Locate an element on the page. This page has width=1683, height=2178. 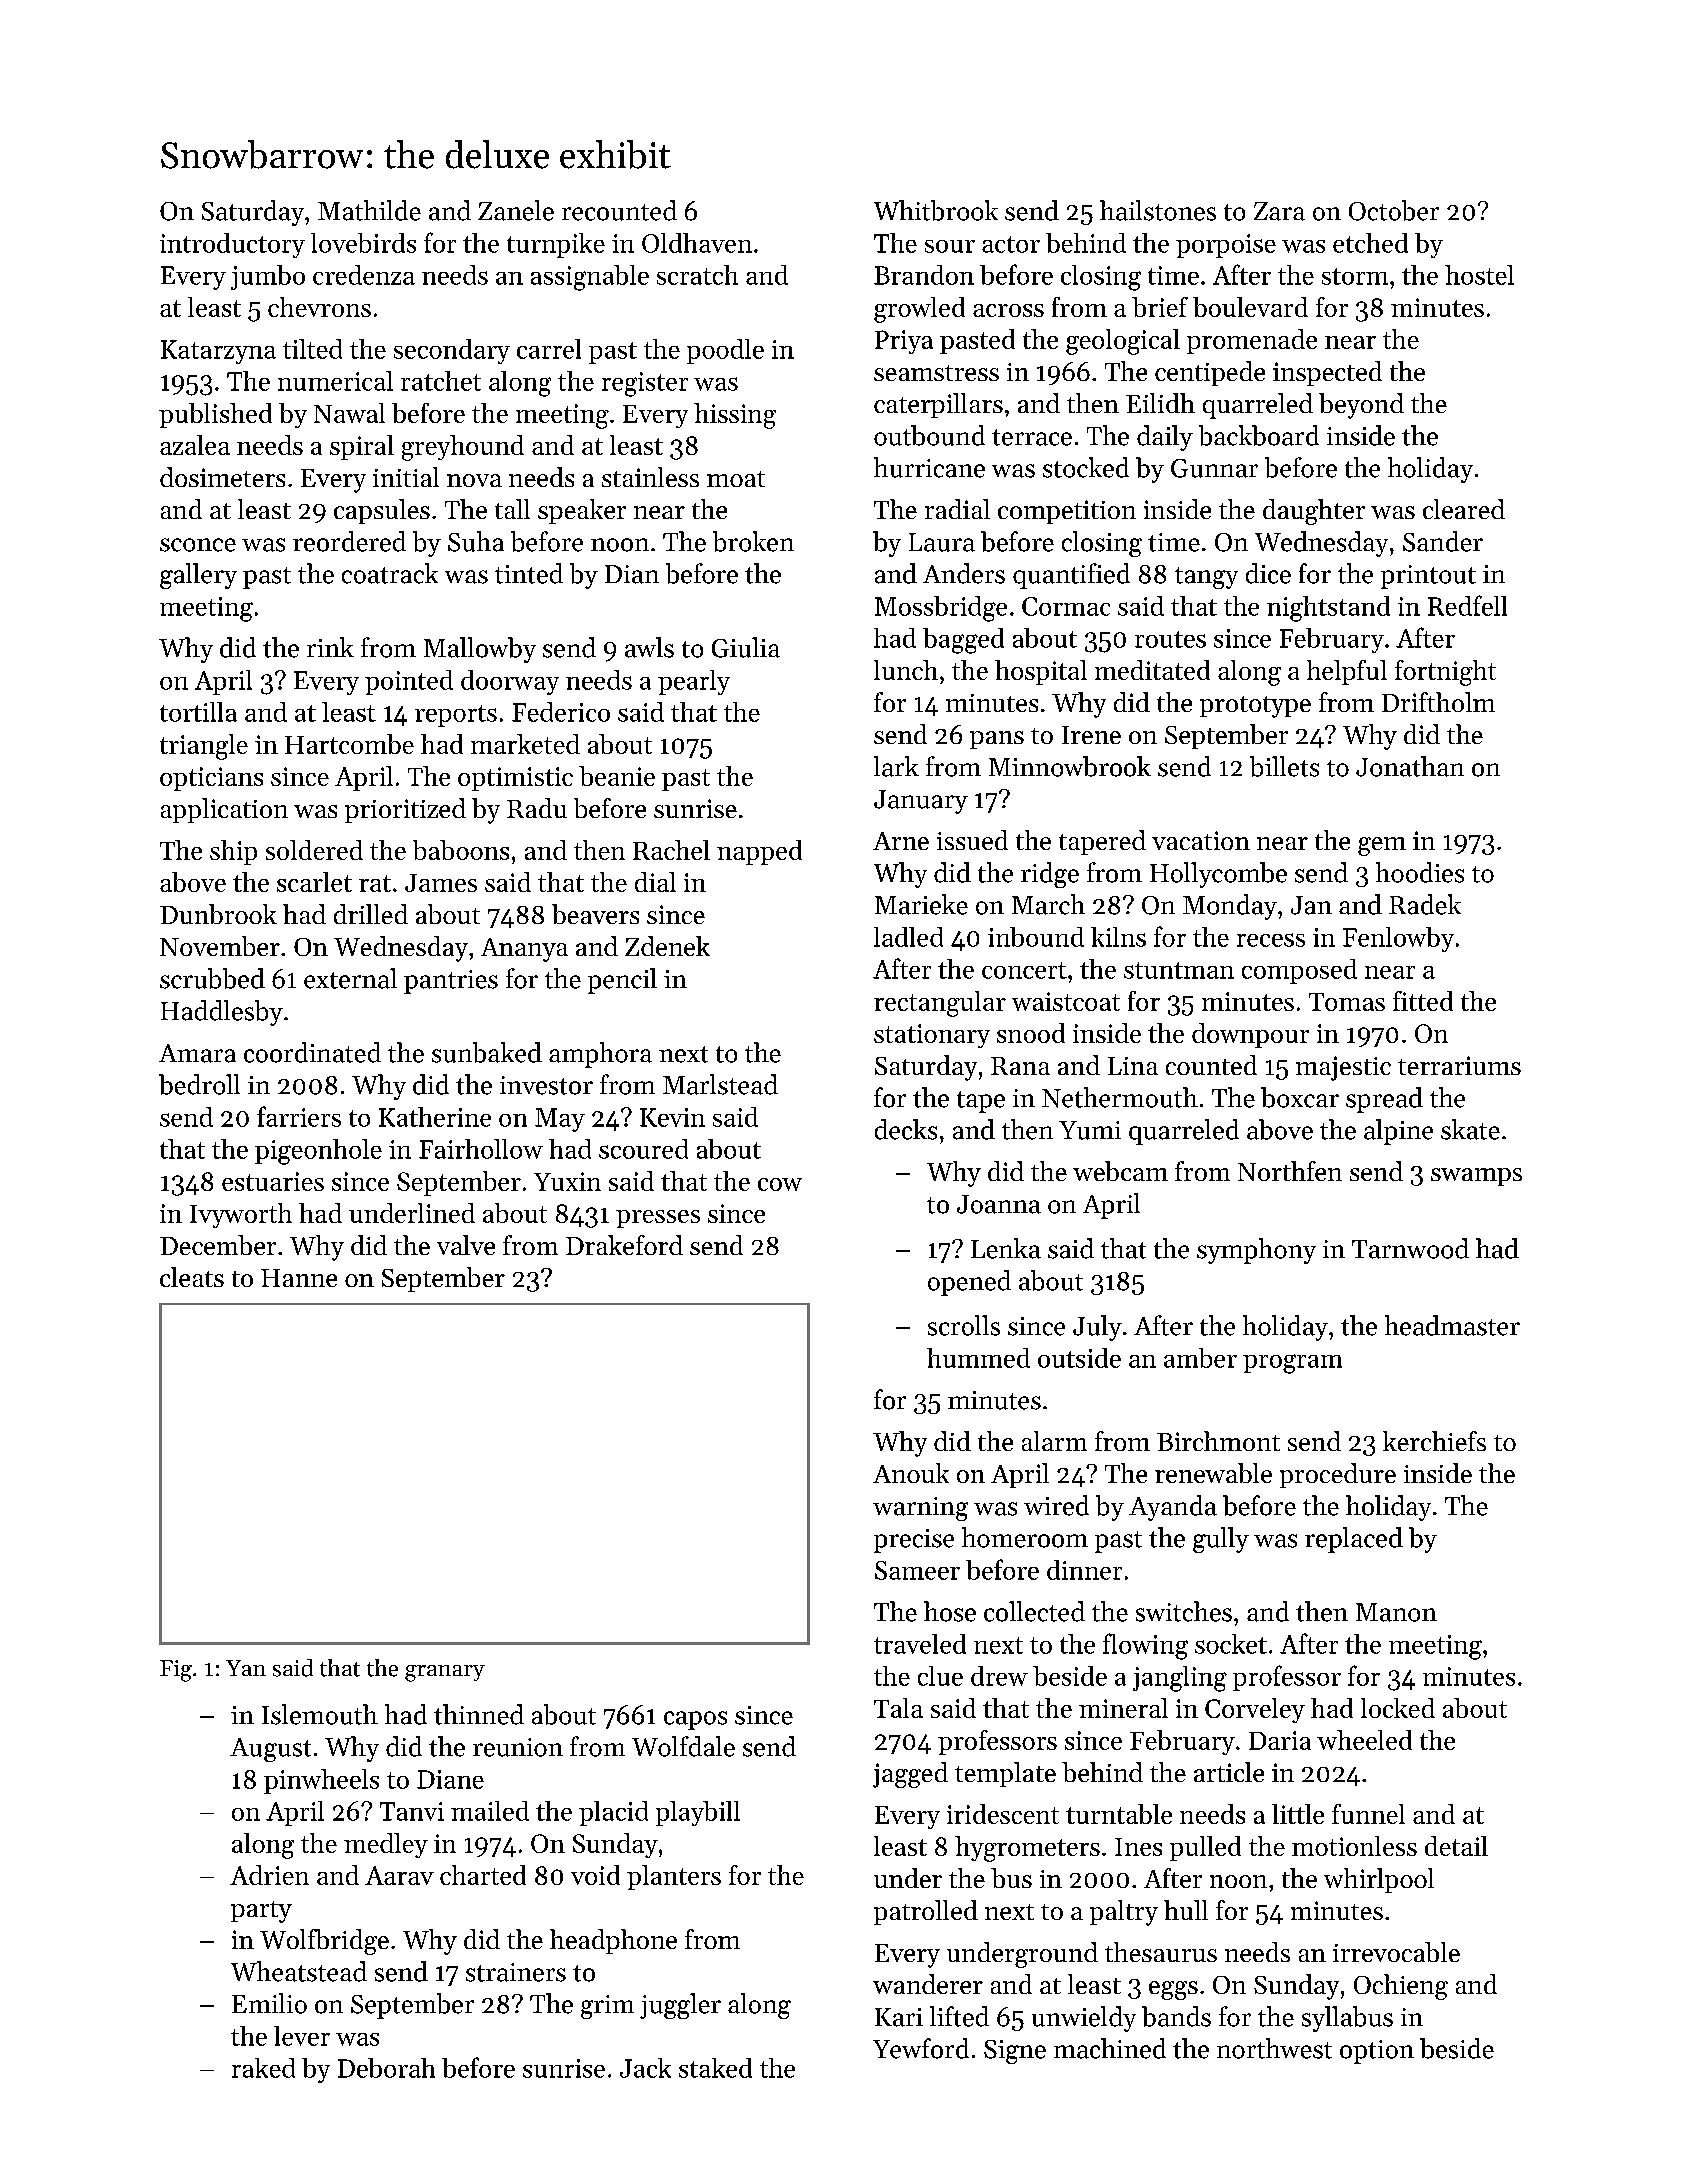
Hanne is located at coordinates (299, 1278).
